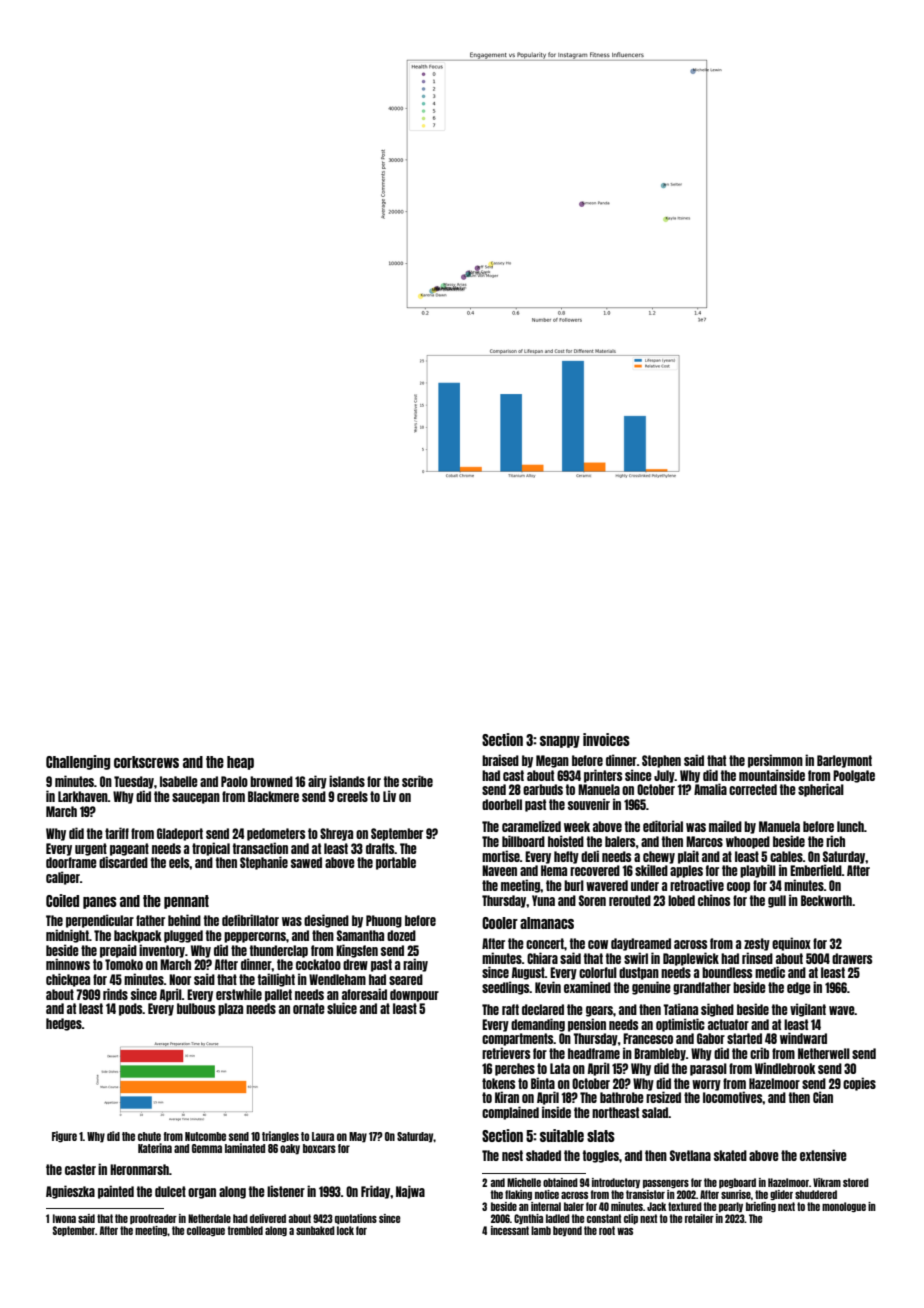 Image resolution: width=924 pixels, height=1308 pixels. What do you see at coordinates (146, 762) in the screenshot?
I see `corkscrews` at bounding box center [146, 762].
